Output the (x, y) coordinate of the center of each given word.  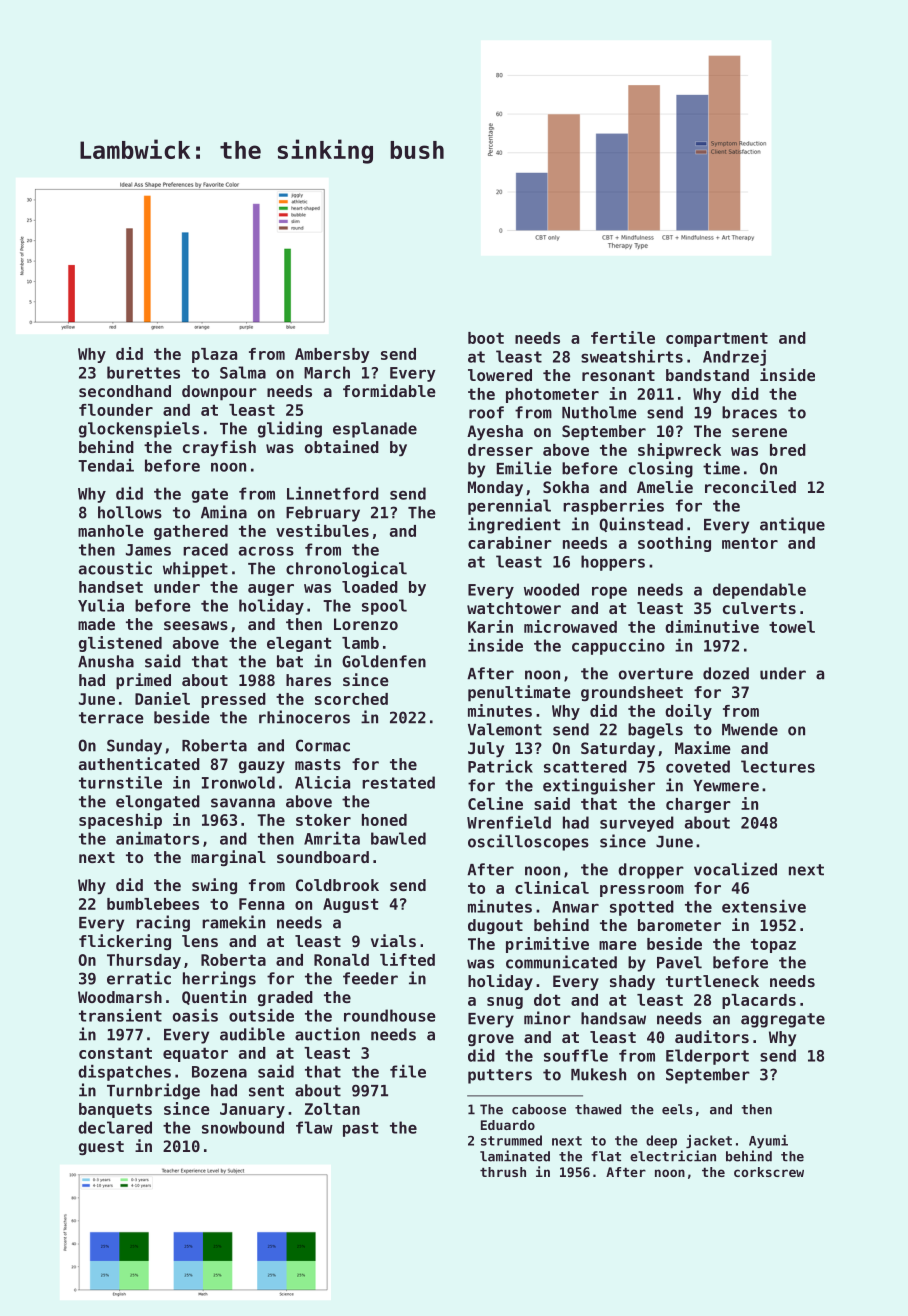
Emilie (524, 468)
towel (792, 627)
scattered (585, 766)
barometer (679, 925)
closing (661, 469)
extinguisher (599, 786)
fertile (623, 337)
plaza (214, 355)
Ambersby (332, 355)
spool (384, 607)
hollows (130, 512)
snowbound (243, 1127)
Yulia (101, 605)
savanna (243, 803)
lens (200, 941)
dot (547, 1000)
